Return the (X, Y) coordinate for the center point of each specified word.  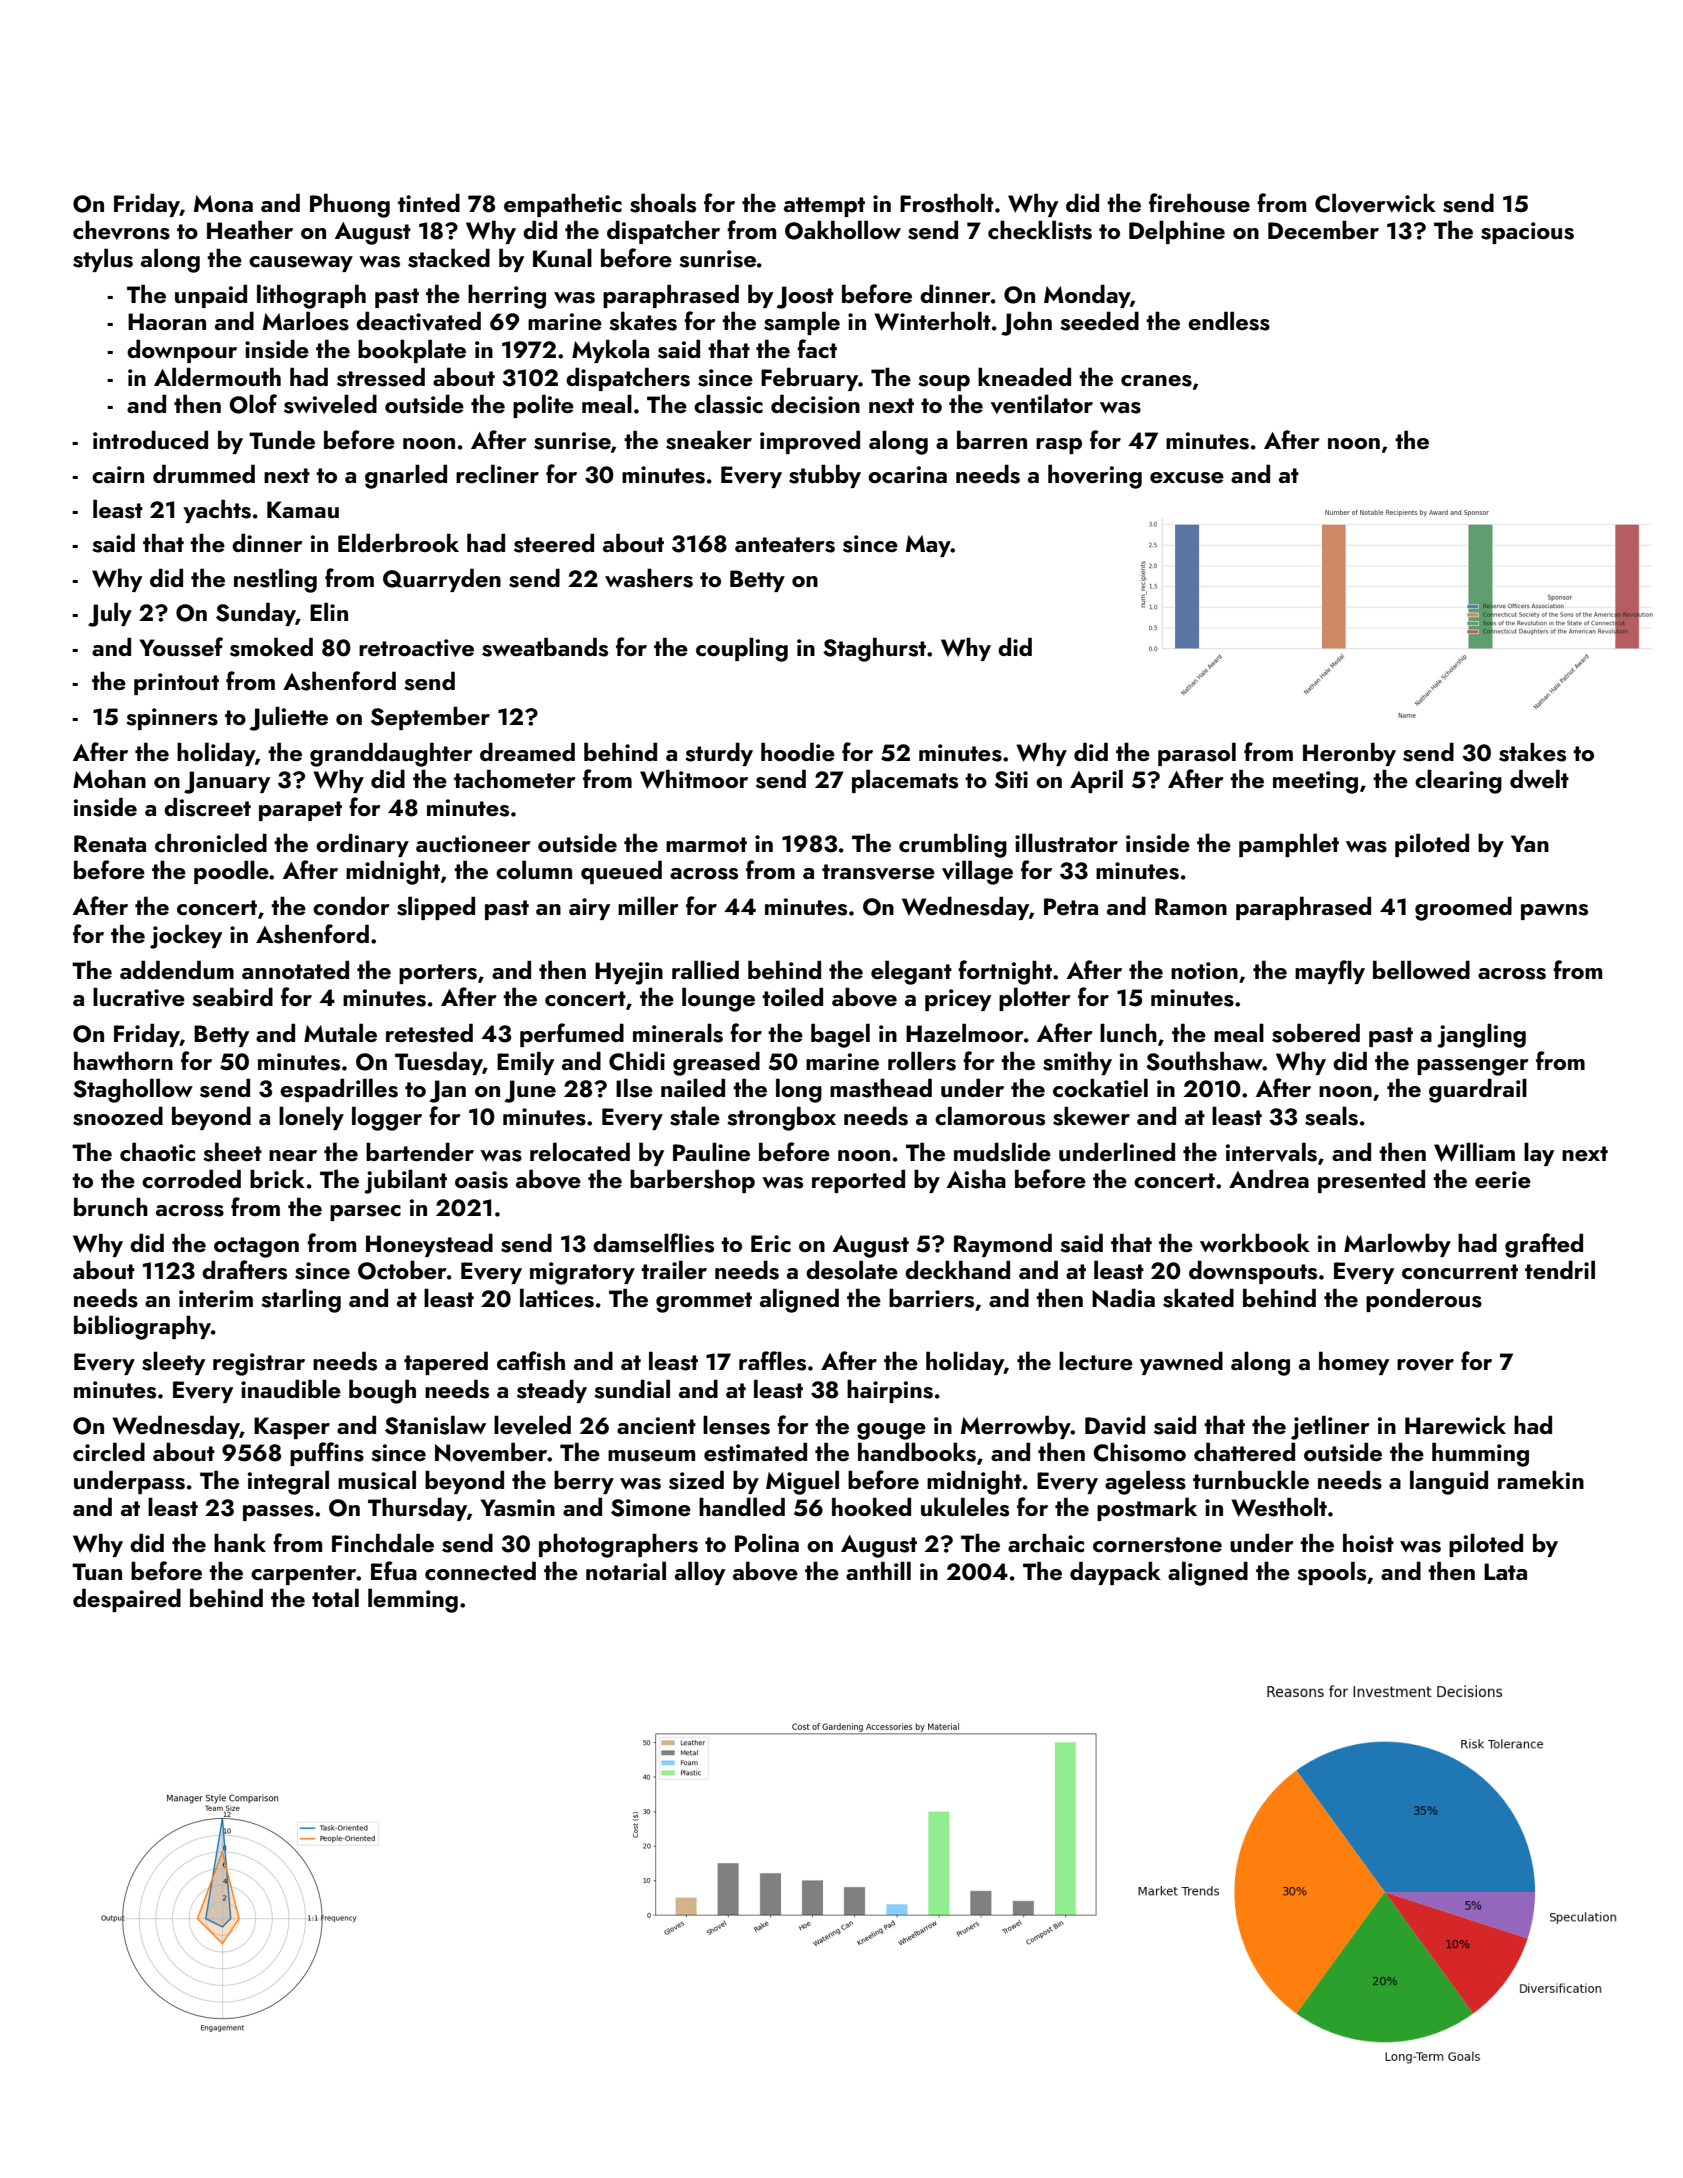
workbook (1255, 1242)
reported (858, 1181)
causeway (301, 264)
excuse (1187, 478)
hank (240, 1542)
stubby (825, 476)
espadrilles (339, 1090)
